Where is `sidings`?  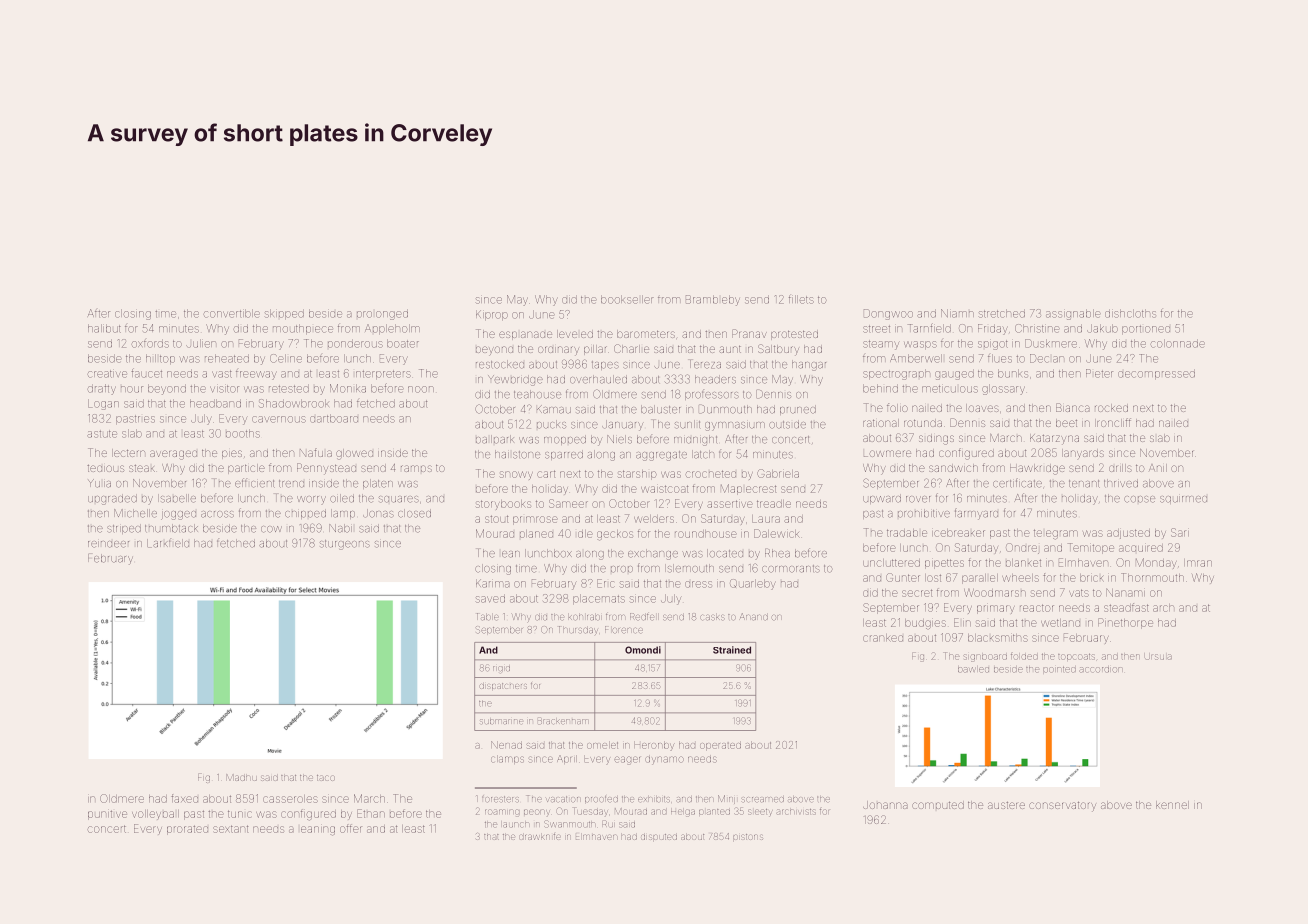
sidings is located at coordinates (936, 440).
